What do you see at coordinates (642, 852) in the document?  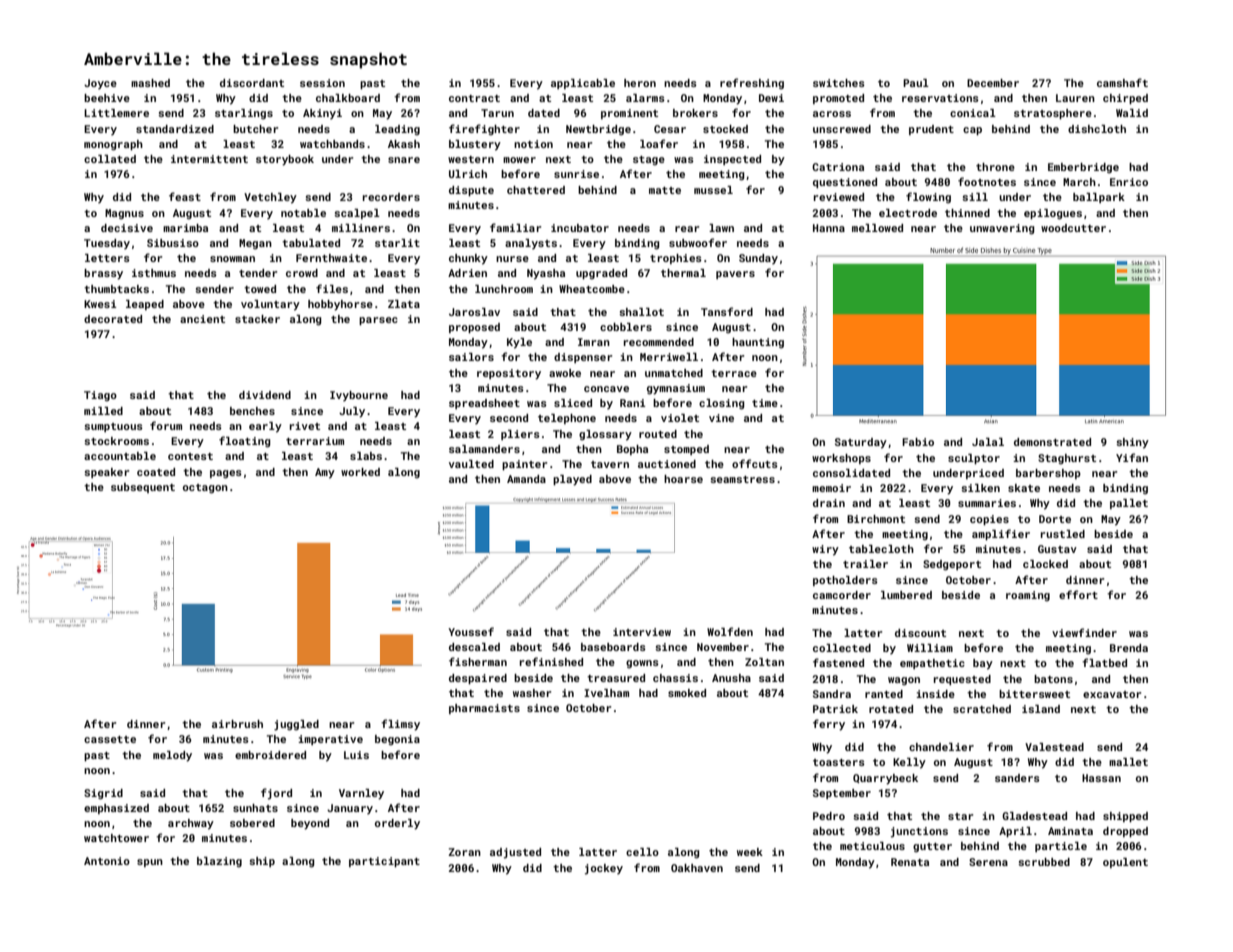 I see `cello` at bounding box center [642, 852].
